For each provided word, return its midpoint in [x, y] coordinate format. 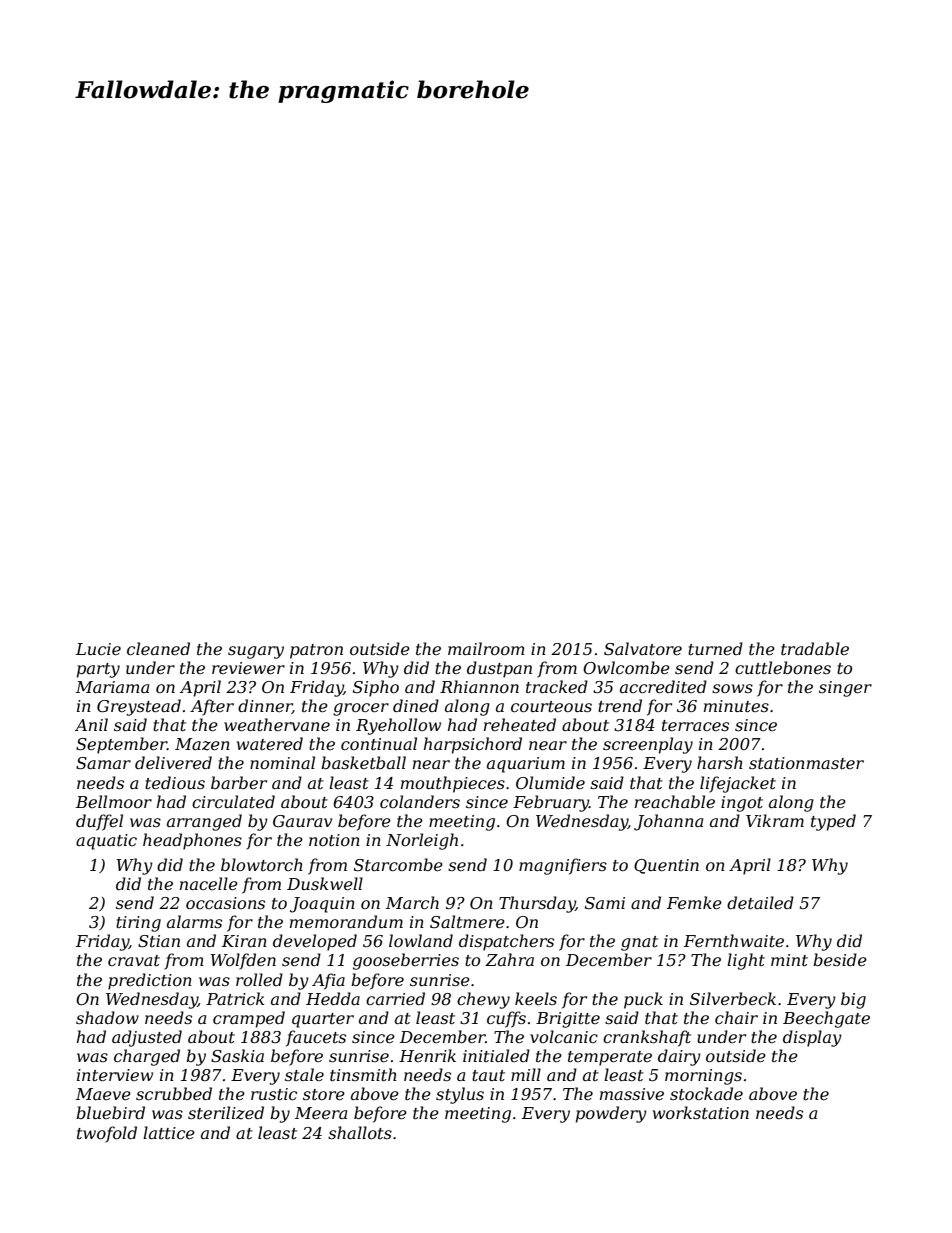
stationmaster [806, 763]
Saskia [237, 1055]
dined [416, 705]
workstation [701, 1112]
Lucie [98, 649]
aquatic [106, 842]
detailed [760, 902]
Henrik [427, 1055]
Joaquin [322, 905]
